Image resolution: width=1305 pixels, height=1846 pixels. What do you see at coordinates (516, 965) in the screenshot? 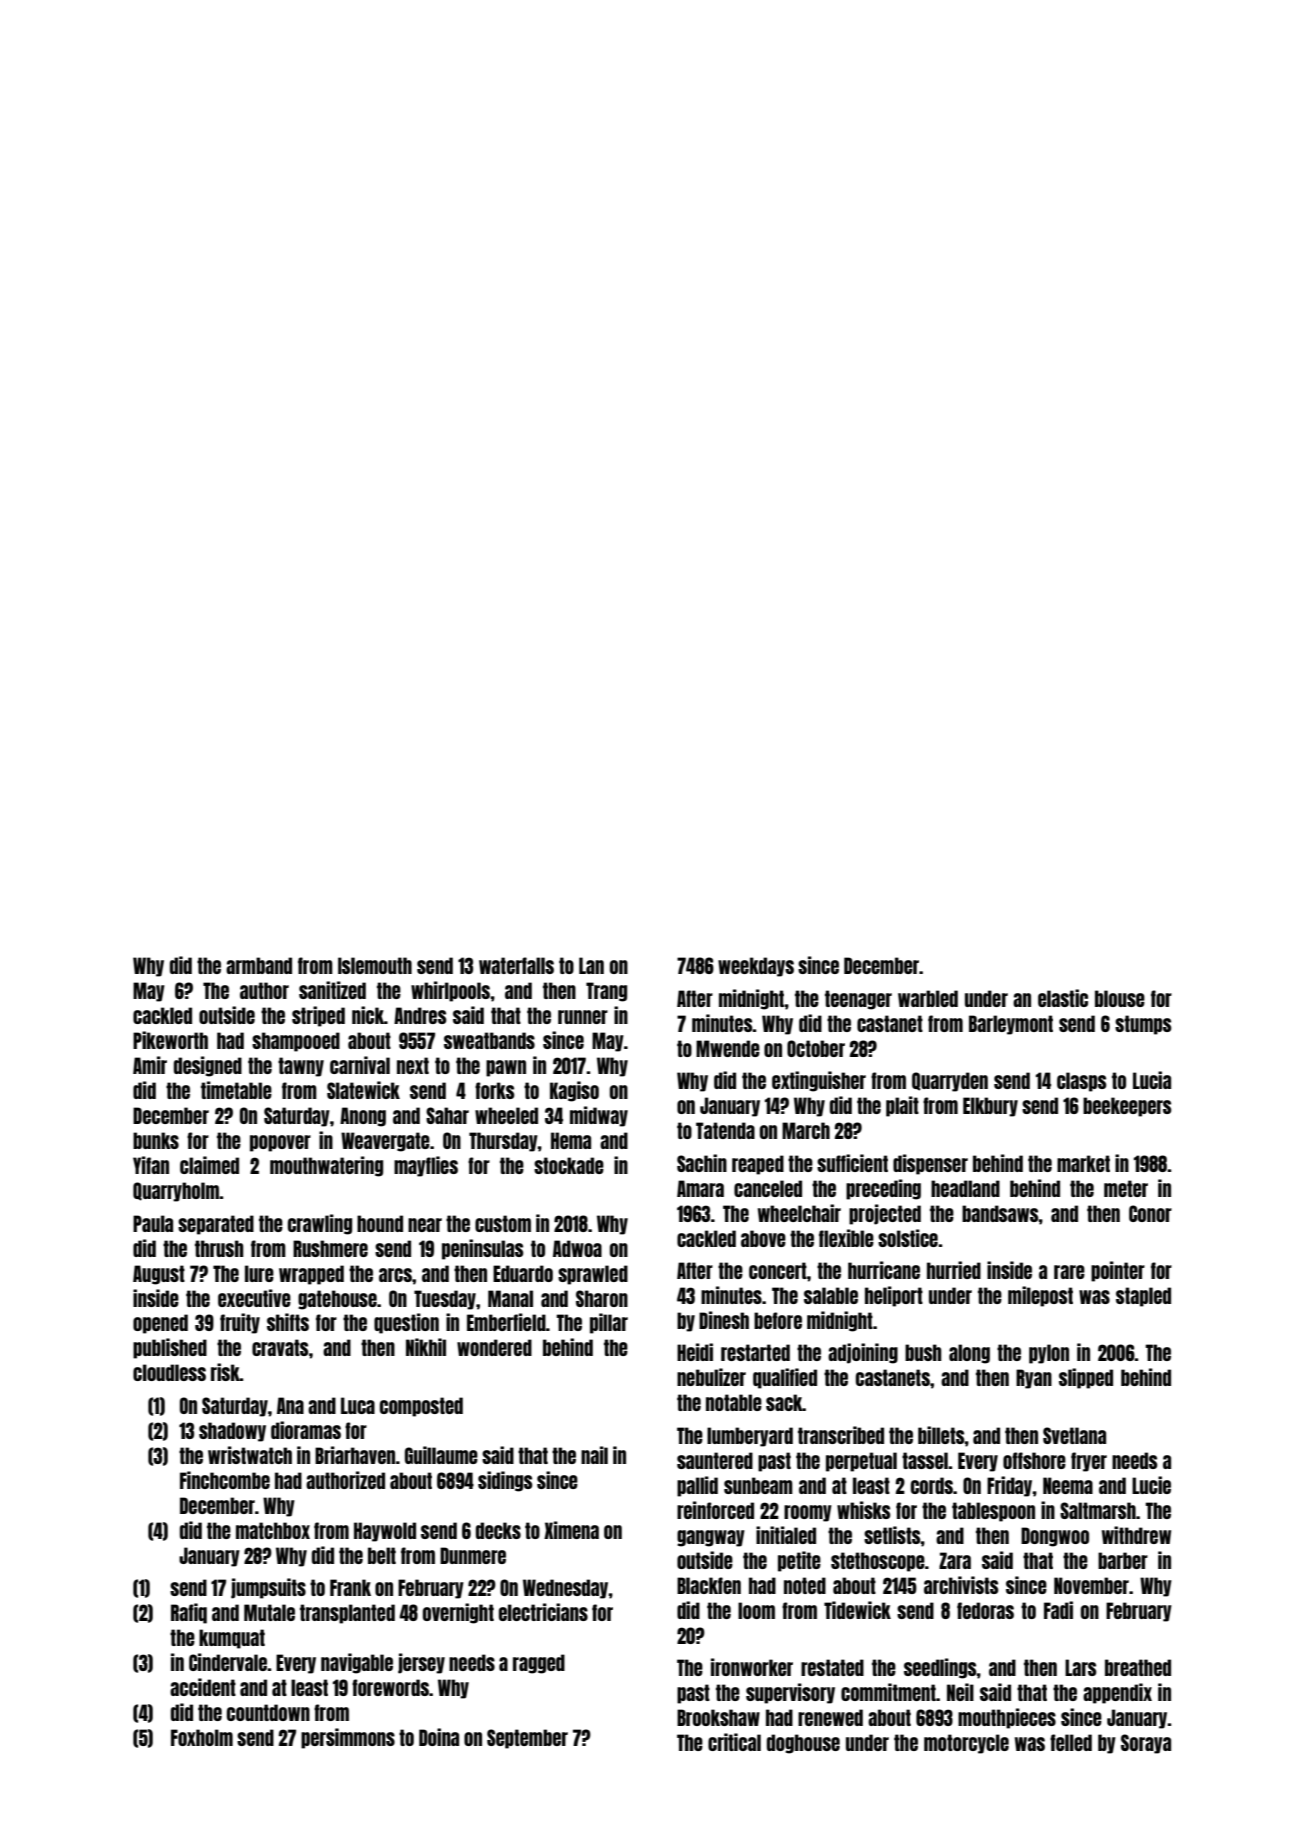
I see `waterfalls` at bounding box center [516, 965].
